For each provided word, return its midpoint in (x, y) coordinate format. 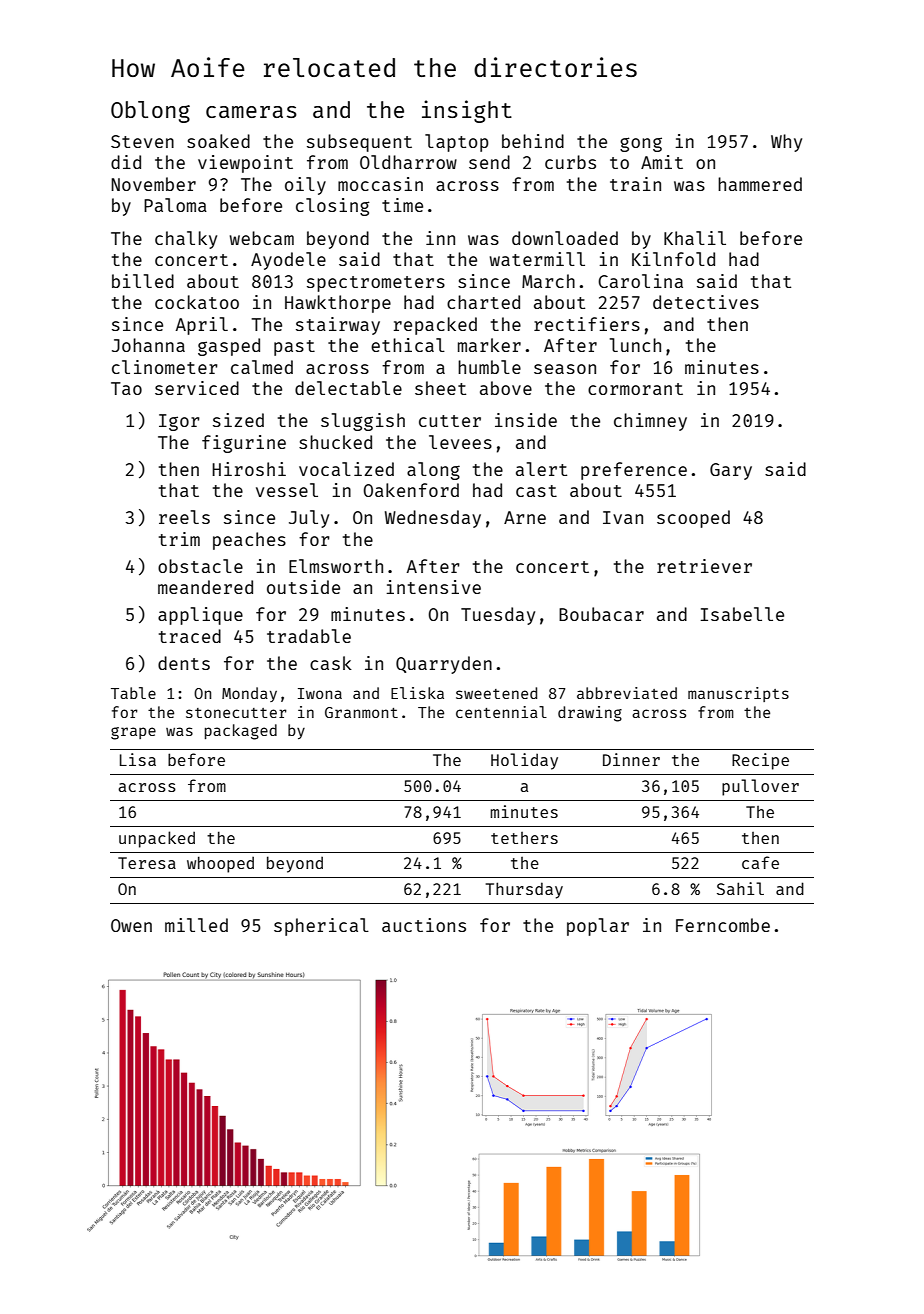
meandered (205, 587)
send (489, 162)
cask (331, 663)
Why (786, 143)
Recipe (760, 761)
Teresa (147, 863)
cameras (251, 112)
